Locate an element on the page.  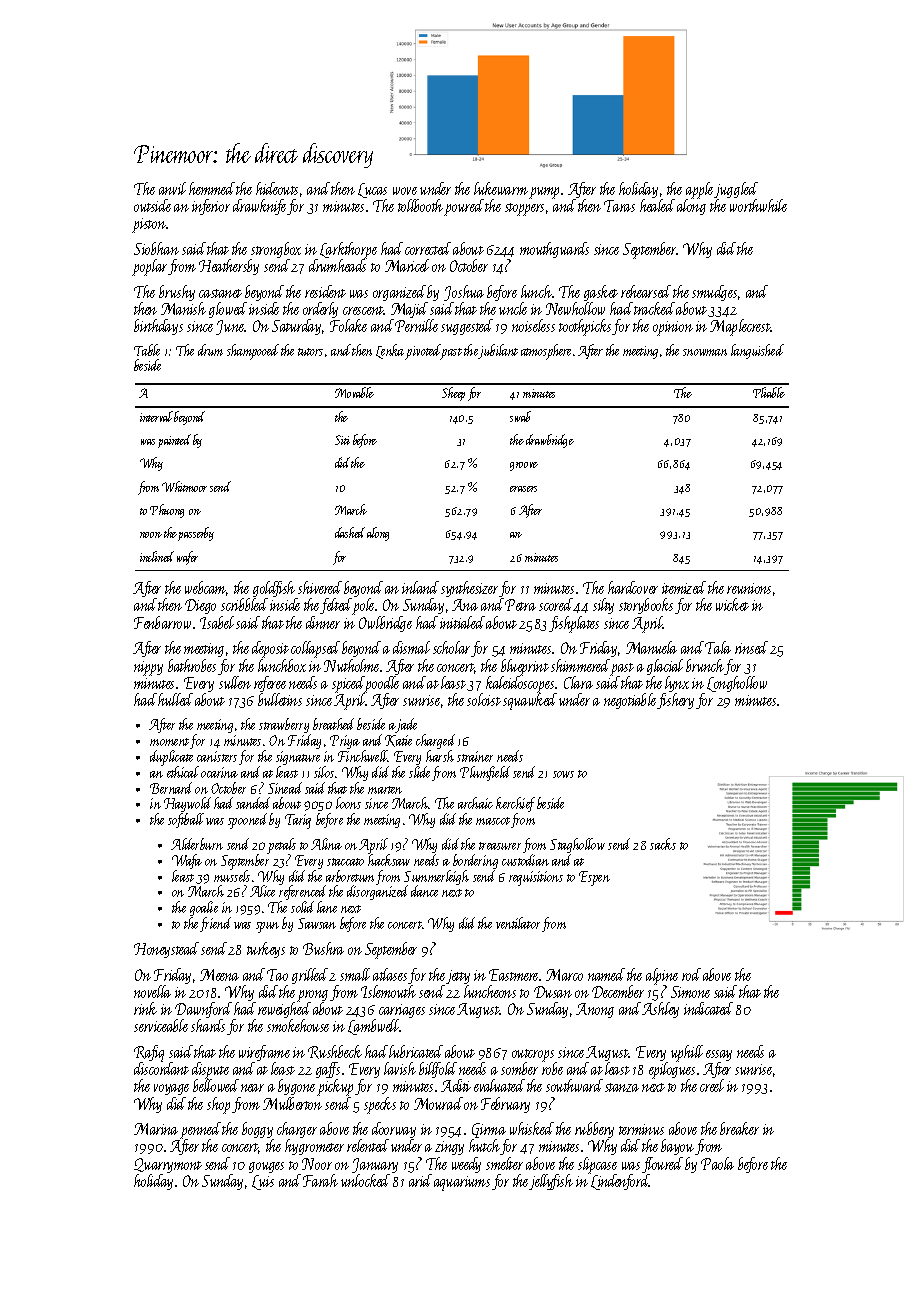
reunions is located at coordinates (749, 588).
